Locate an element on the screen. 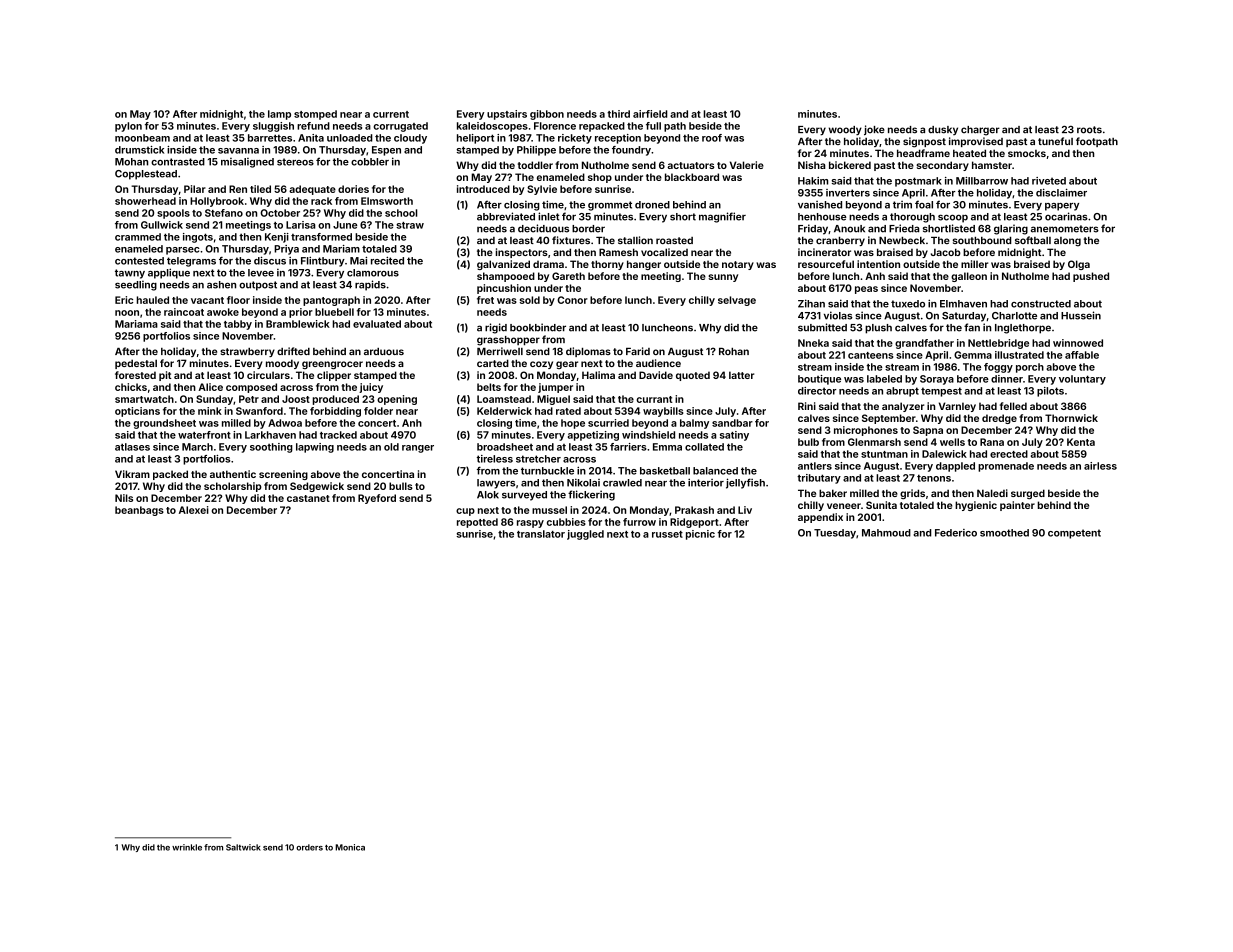 This screenshot has height=952, width=1233. beanbags is located at coordinates (139, 511).
